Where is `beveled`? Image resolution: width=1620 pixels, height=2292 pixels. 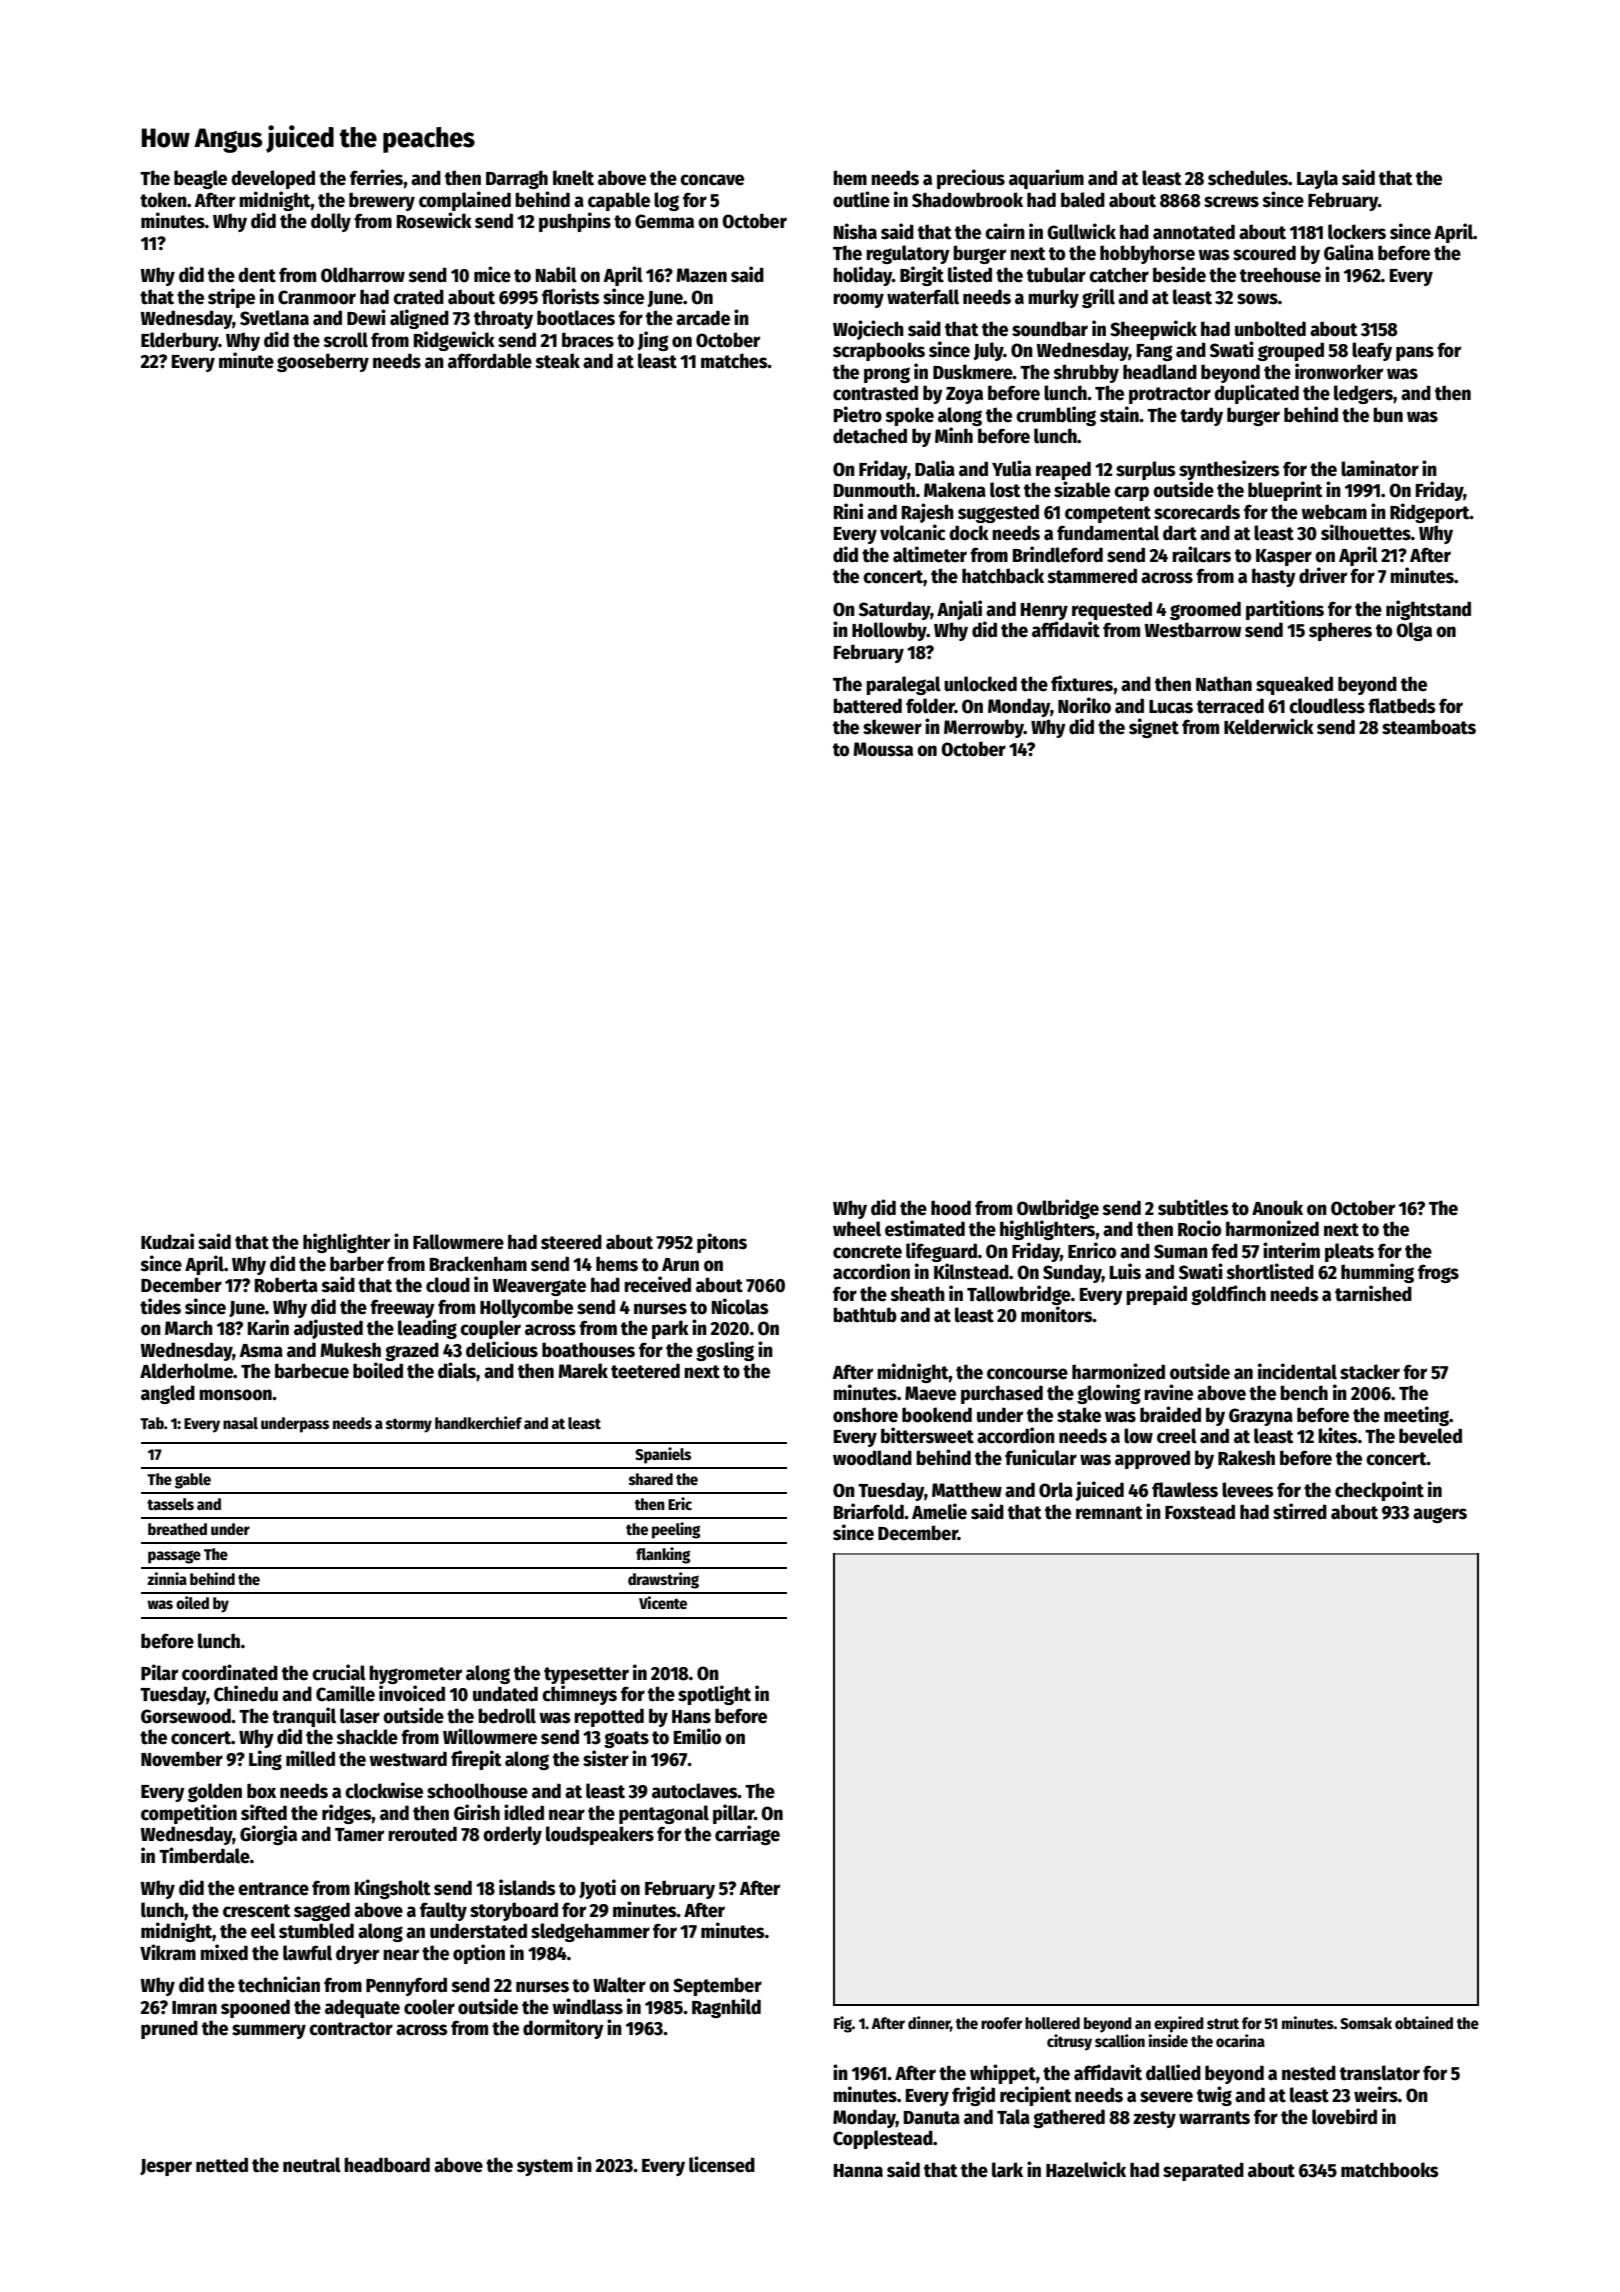
beveled is located at coordinates (1430, 1436).
